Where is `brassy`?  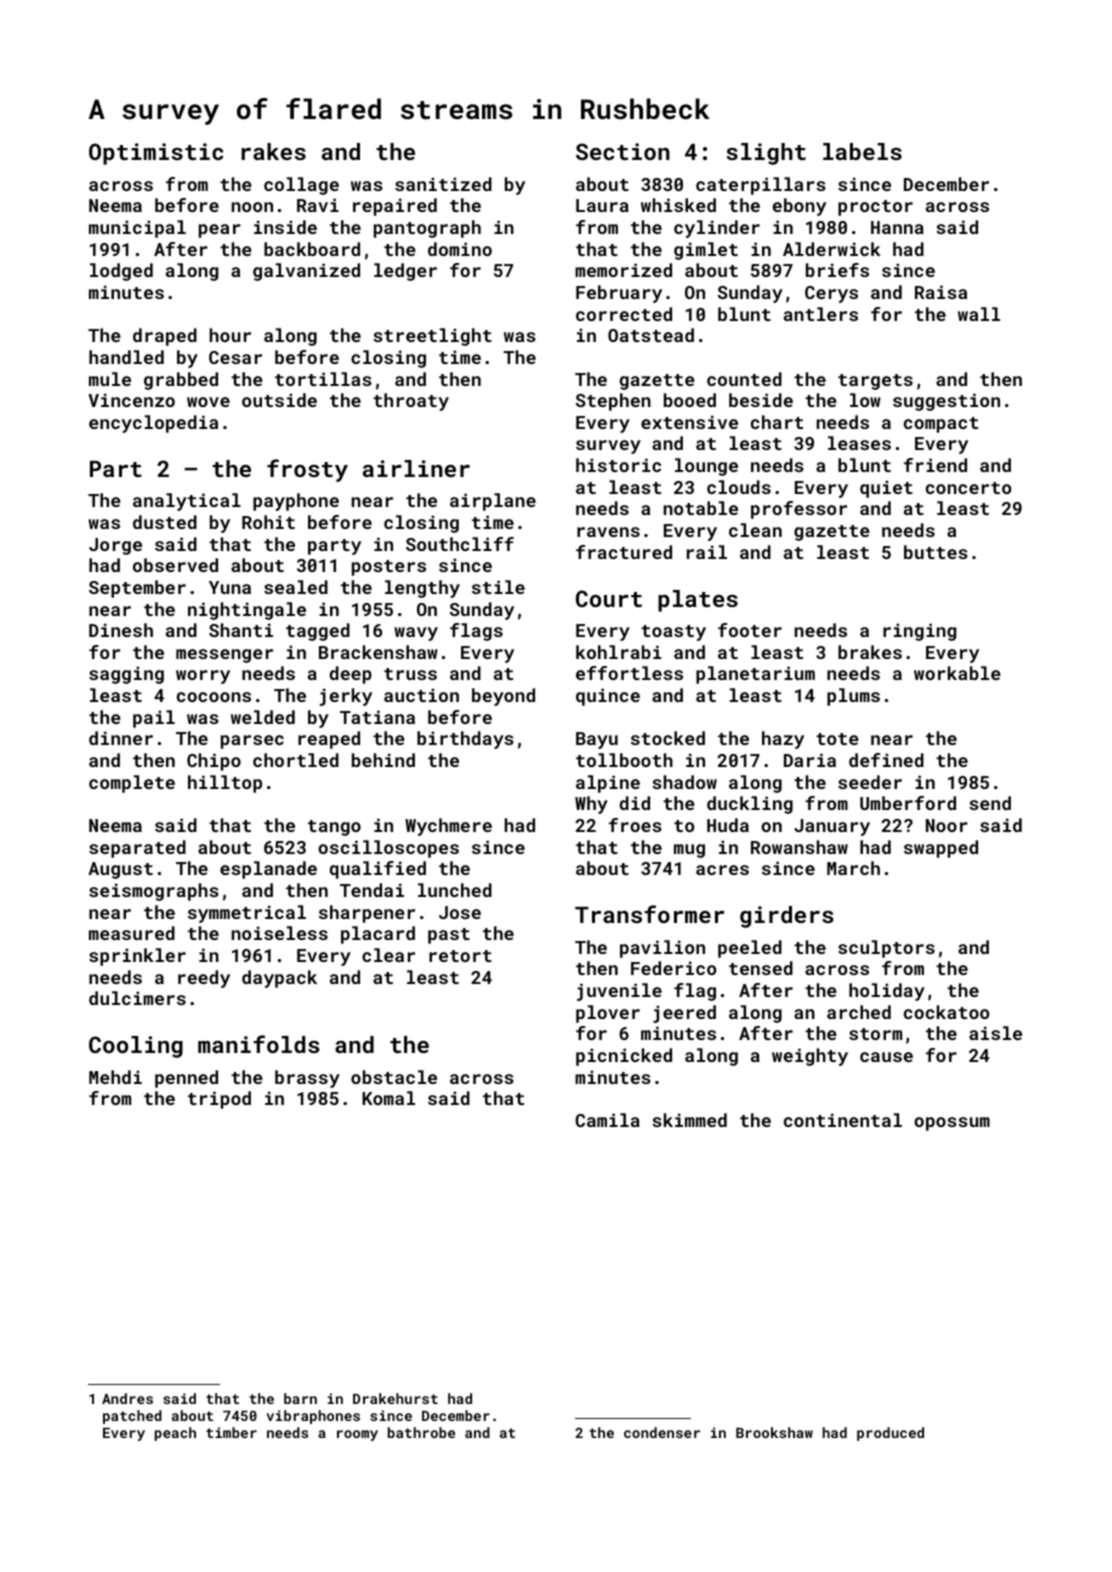 brassy is located at coordinates (307, 1079).
